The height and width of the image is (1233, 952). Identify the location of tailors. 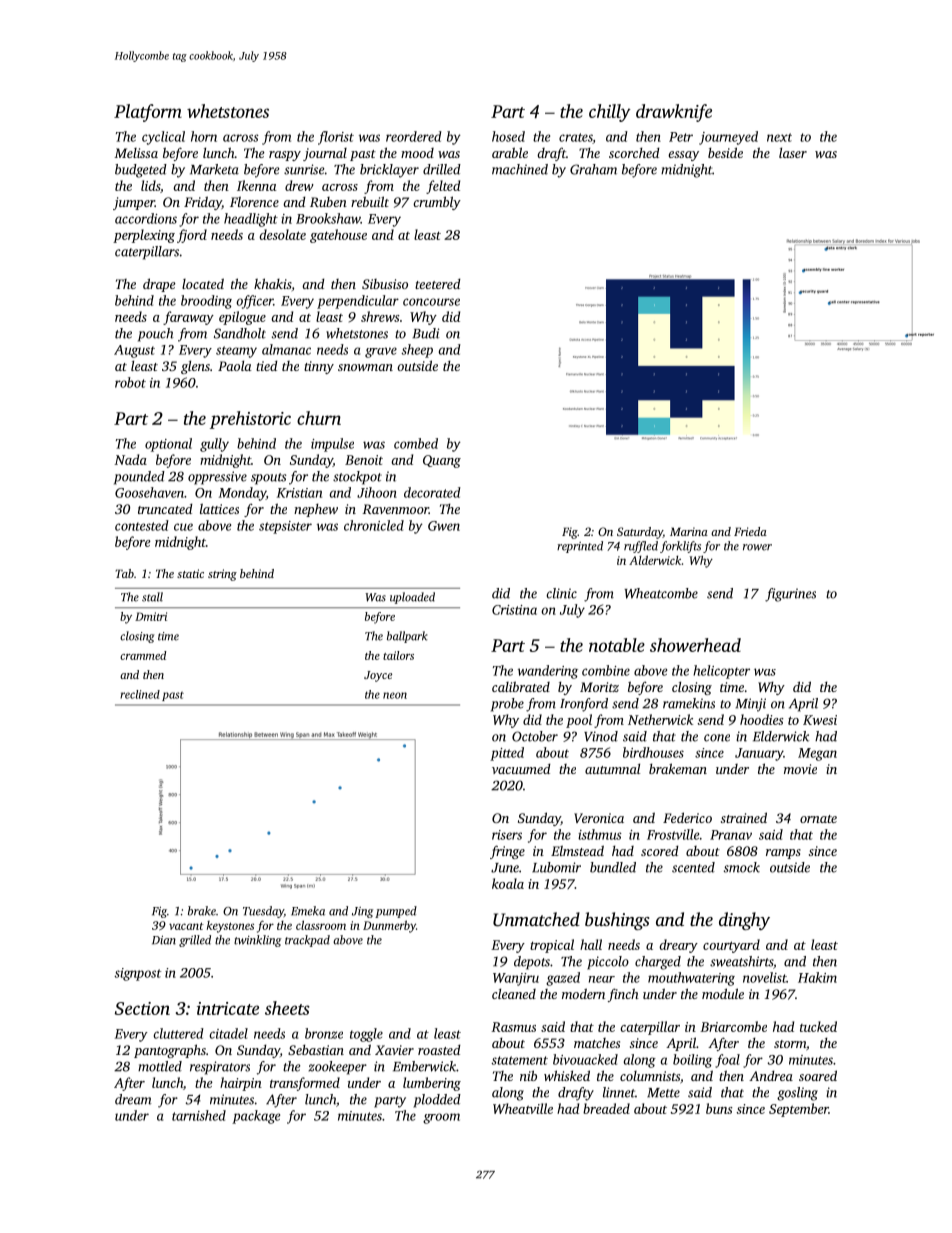
(398, 655).
